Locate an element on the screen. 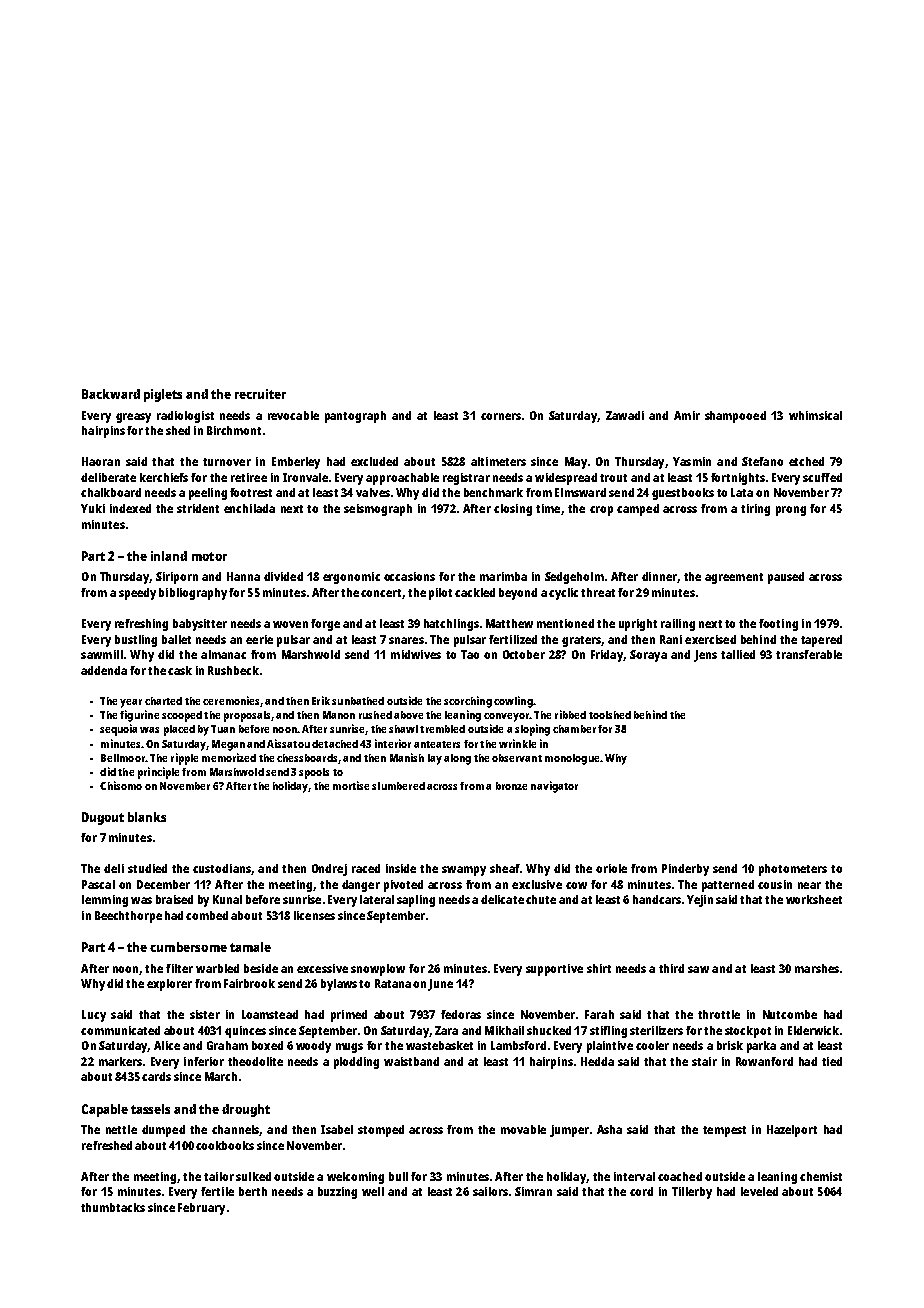 The width and height of the screenshot is (924, 1308). hatchlings is located at coordinates (451, 625).
